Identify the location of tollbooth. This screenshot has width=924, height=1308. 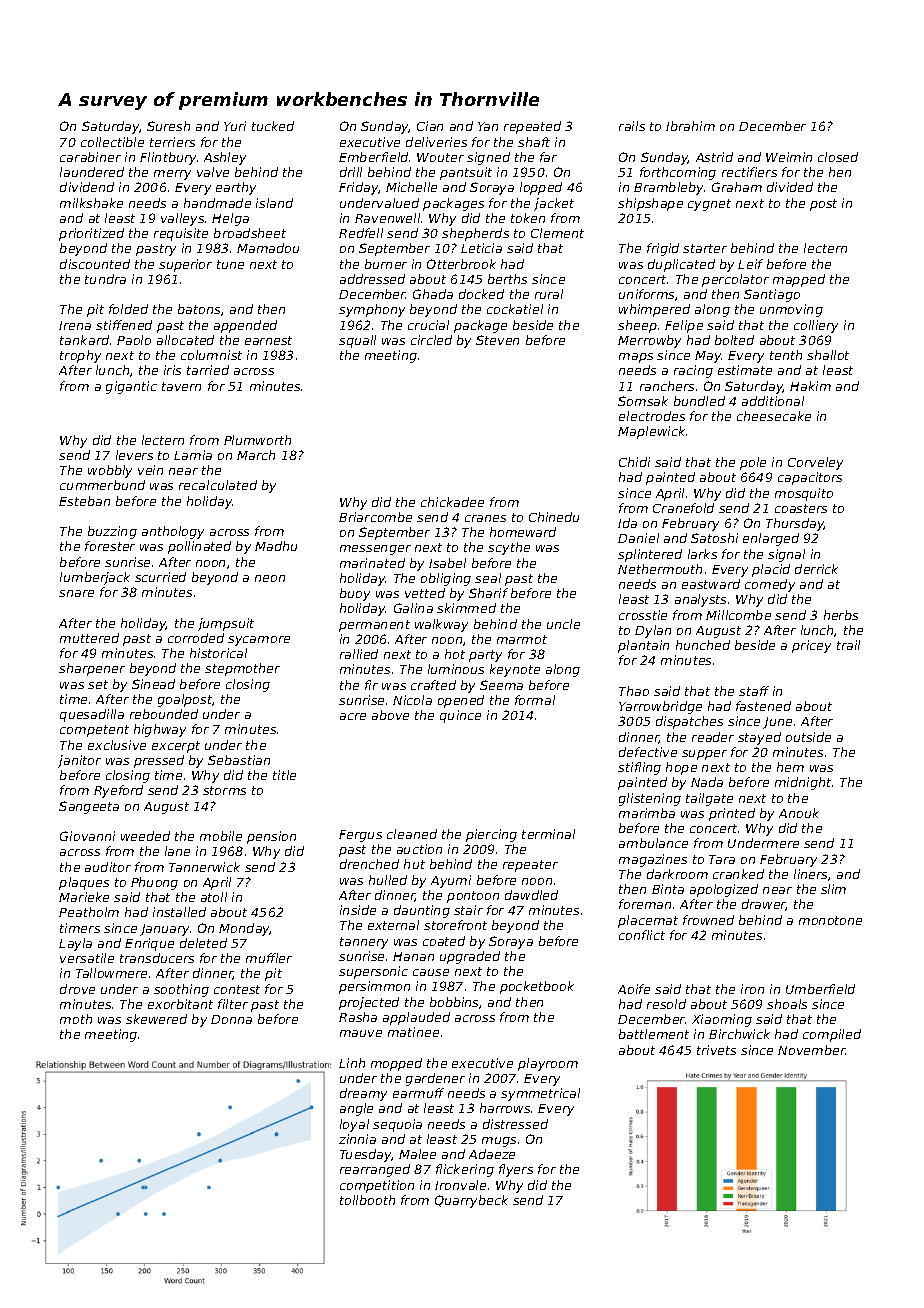
(367, 1200).
